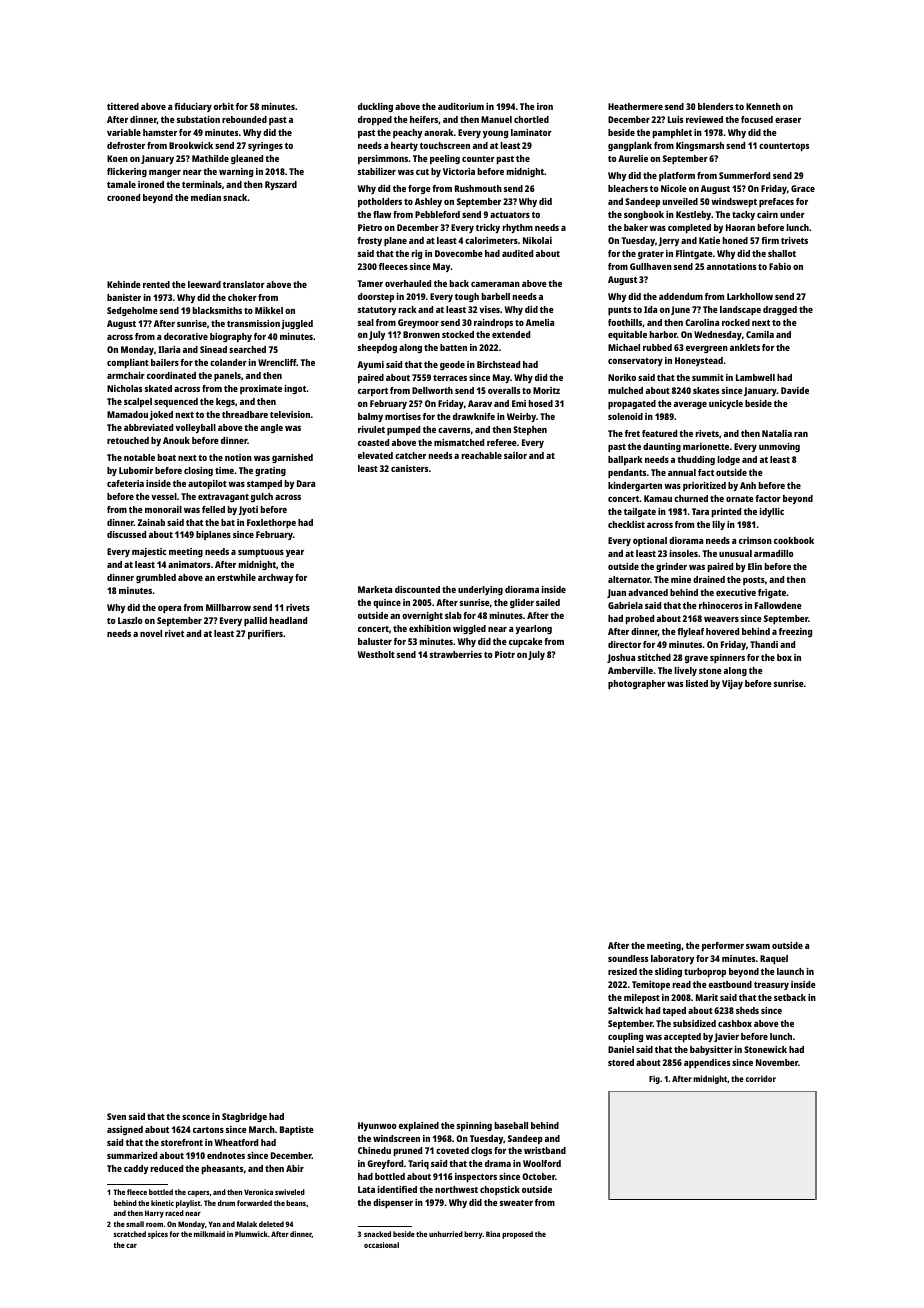  What do you see at coordinates (735, 240) in the page?
I see `honed` at bounding box center [735, 240].
